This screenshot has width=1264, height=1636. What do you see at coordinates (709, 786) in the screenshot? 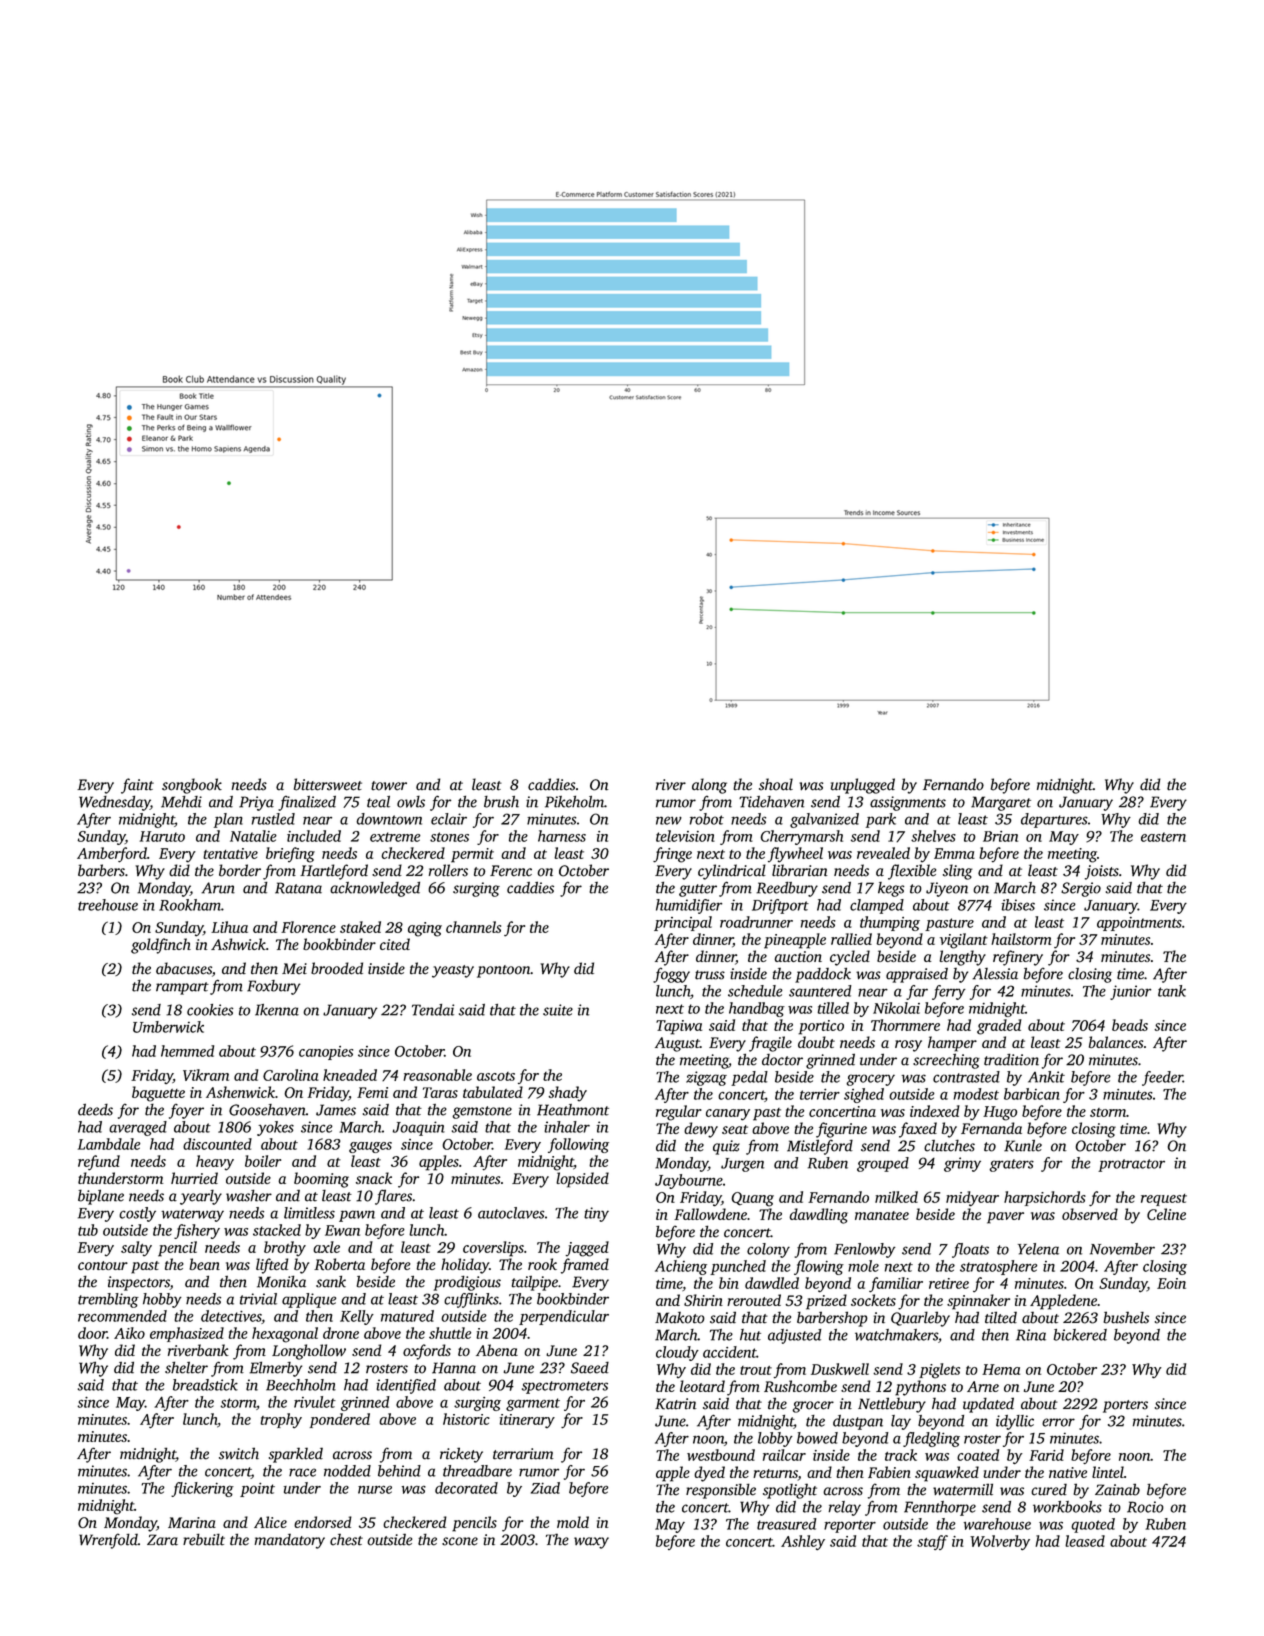
I see `along` at bounding box center [709, 786].
